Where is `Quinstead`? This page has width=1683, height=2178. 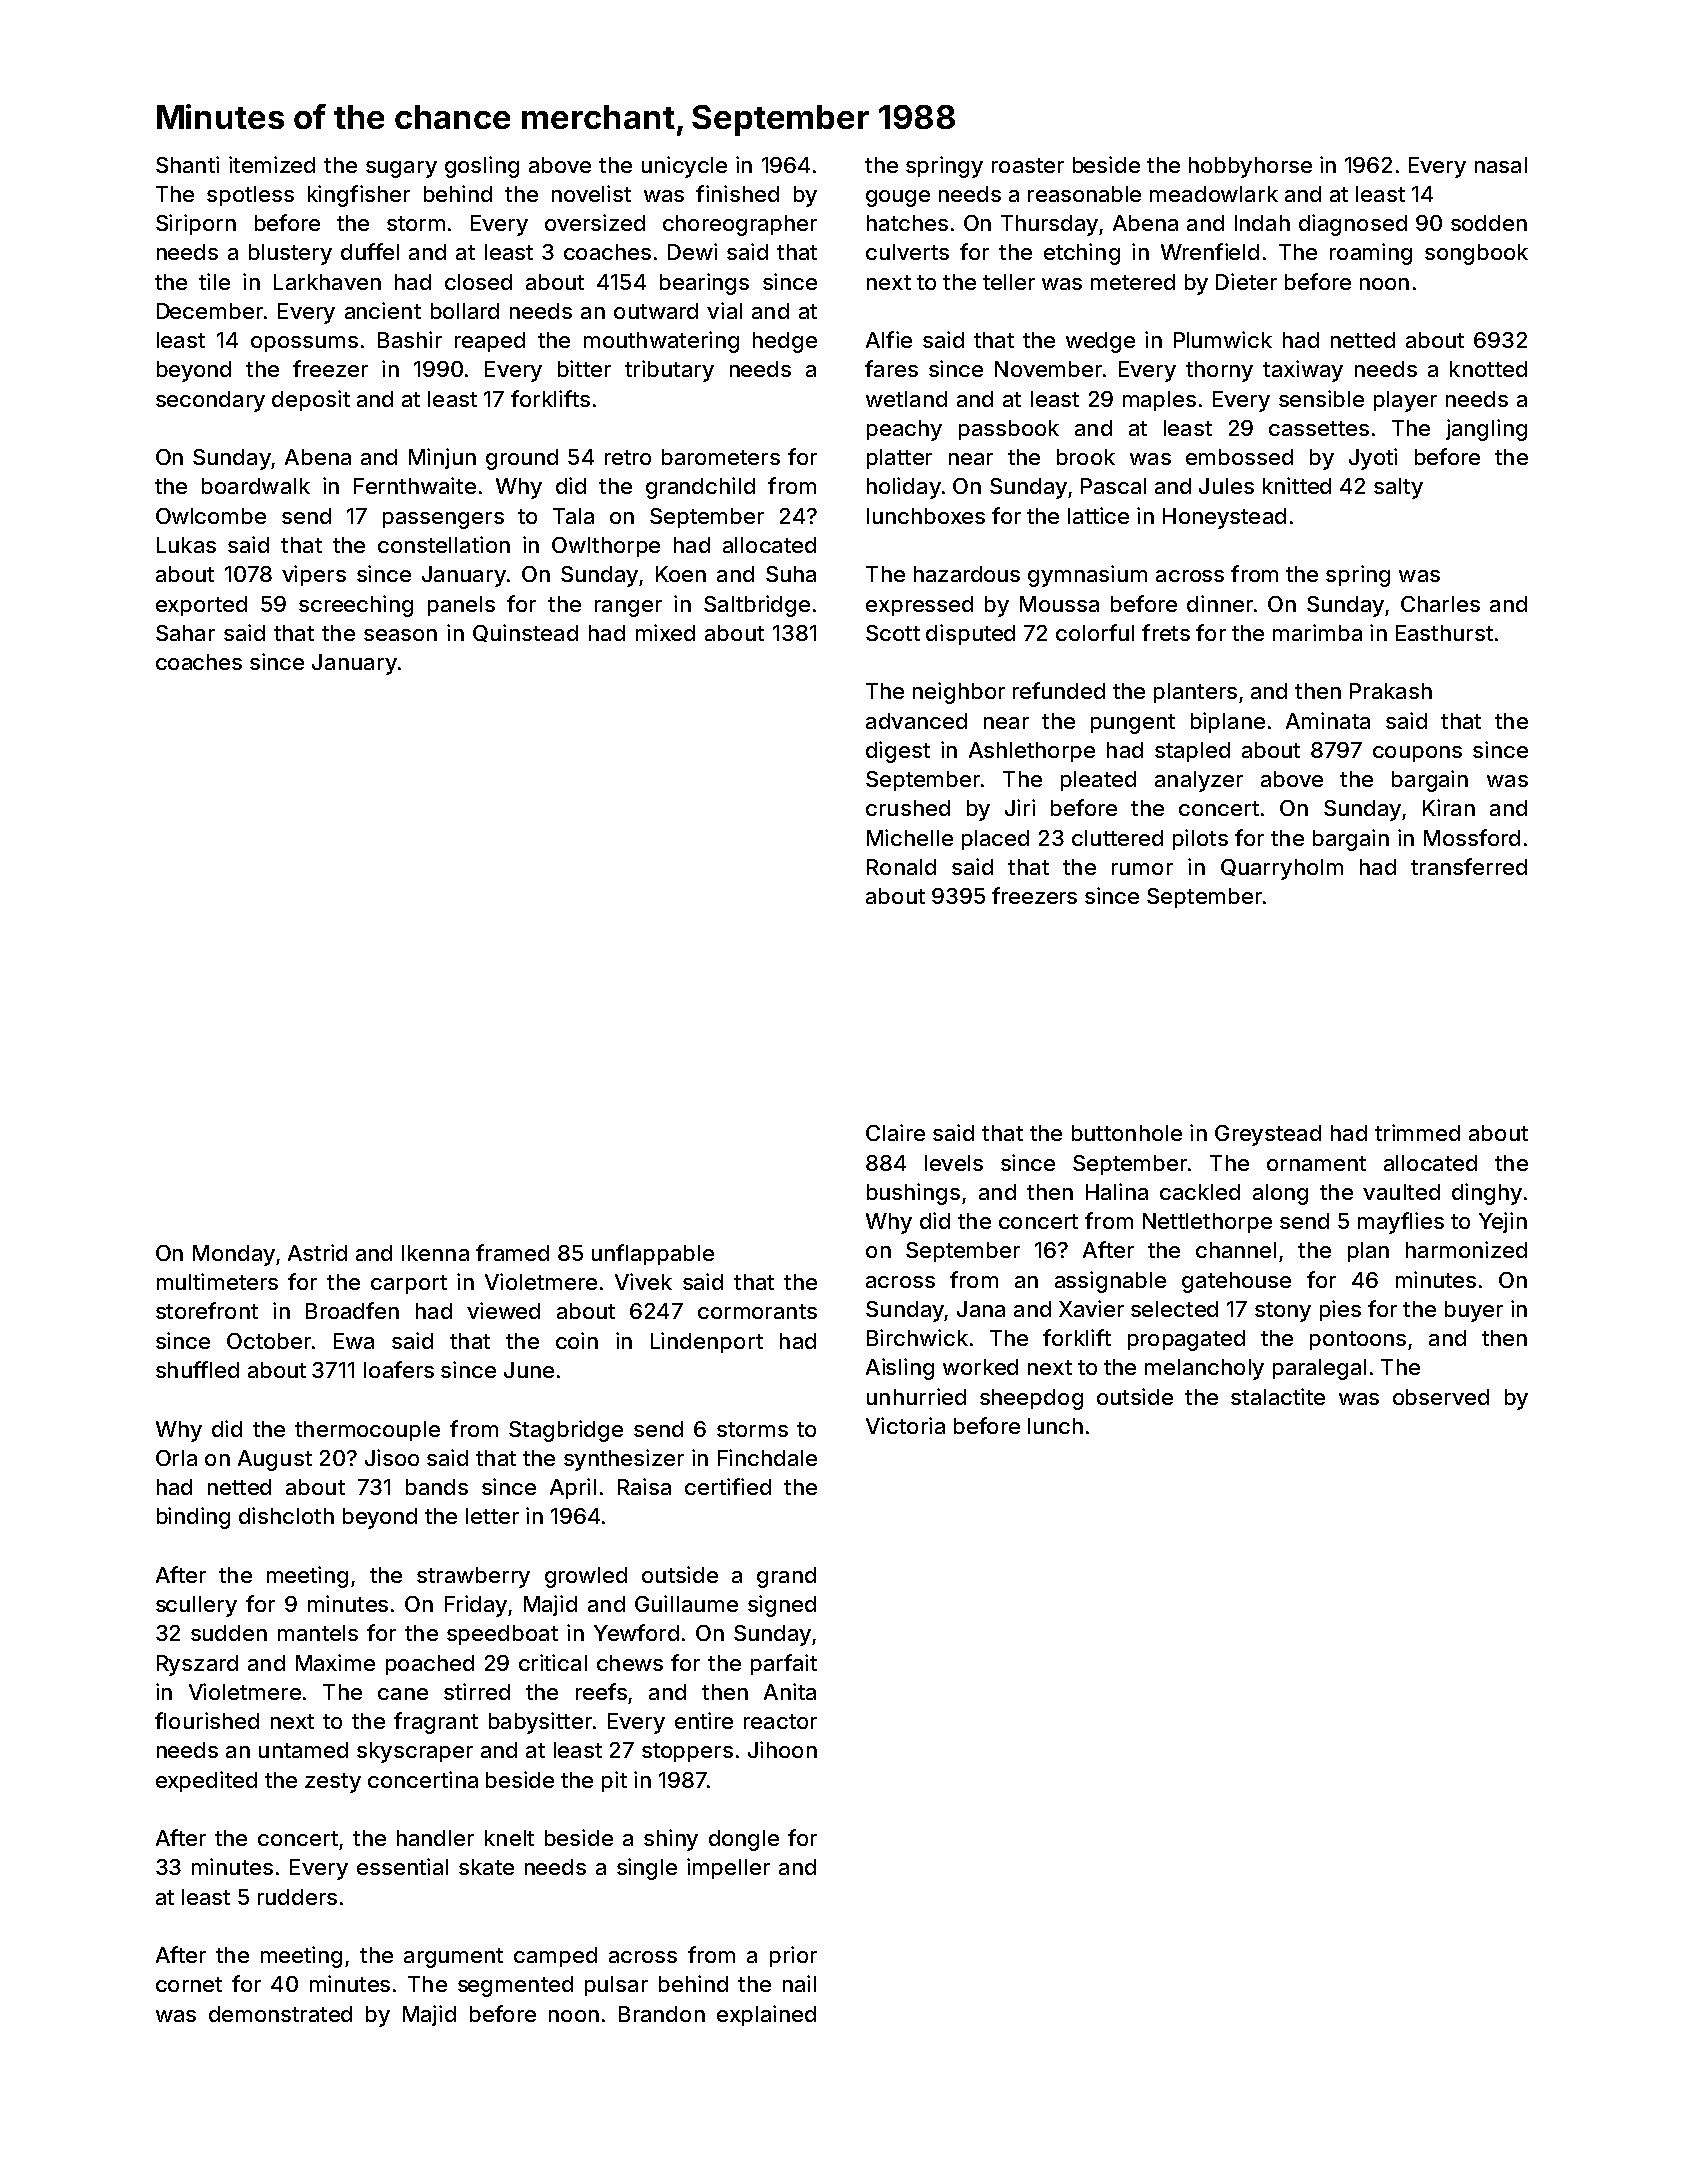 Quinstead is located at coordinates (525, 633).
